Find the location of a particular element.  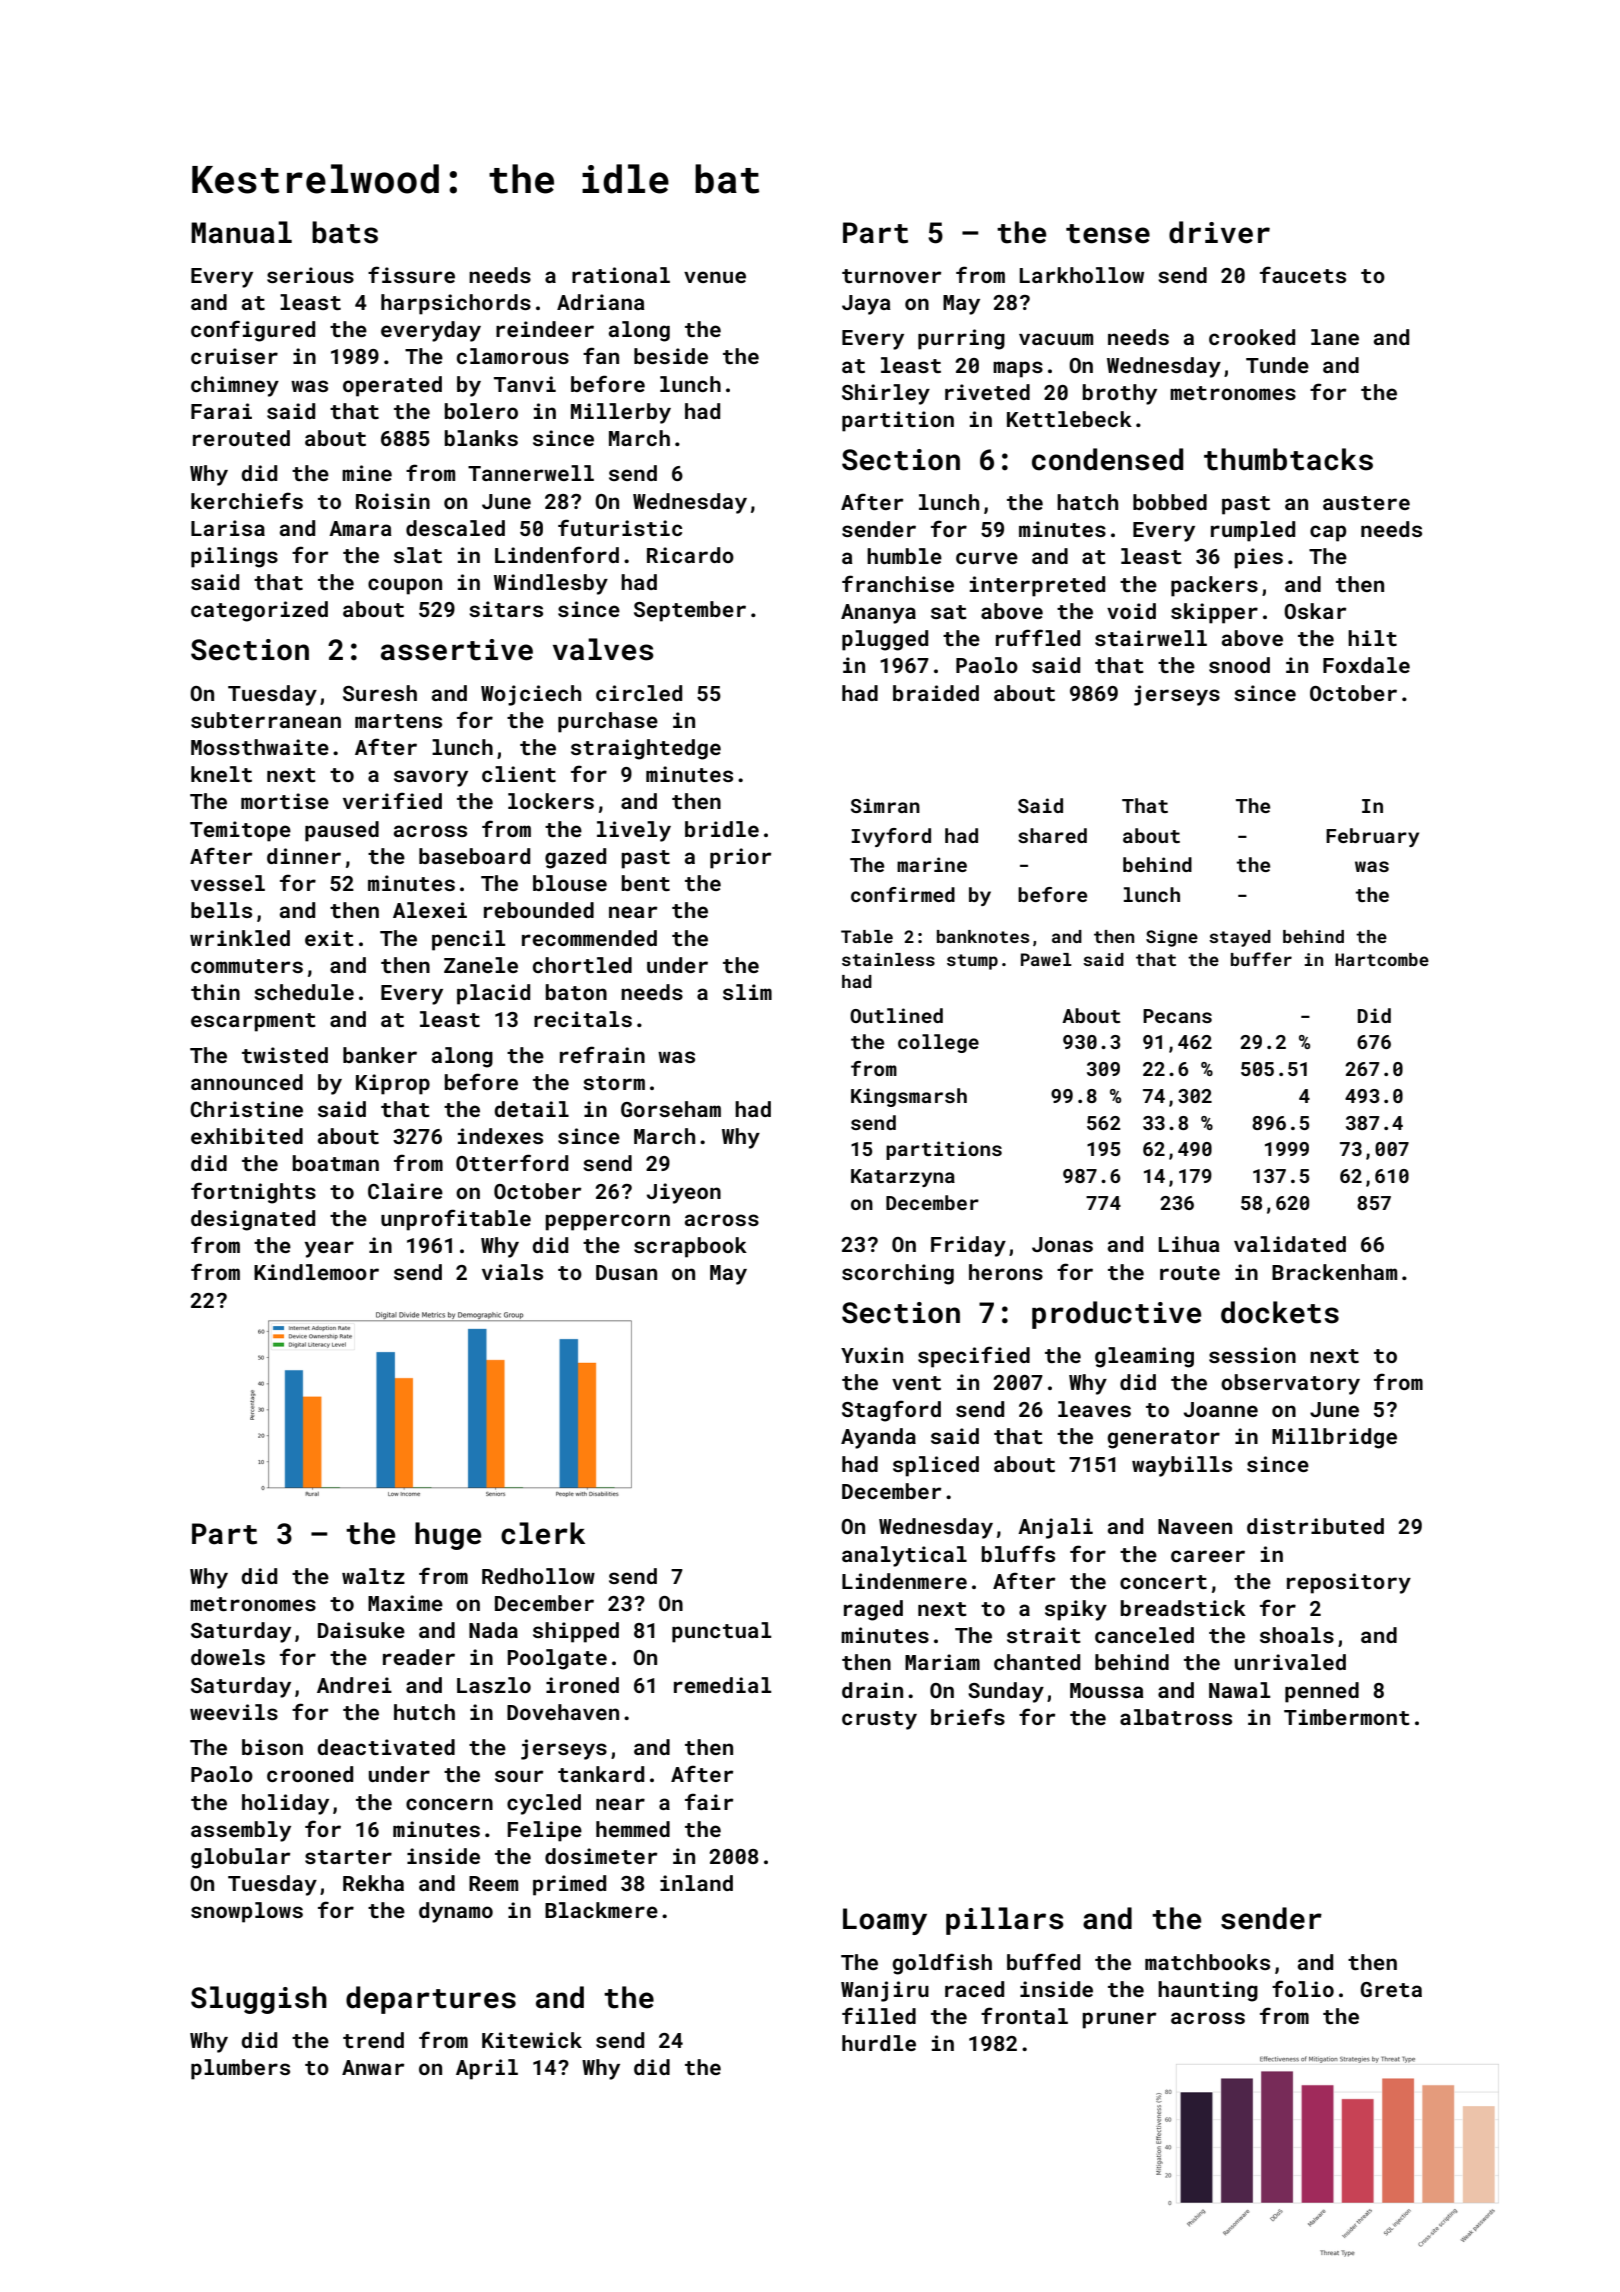

fissure is located at coordinates (411, 274).
